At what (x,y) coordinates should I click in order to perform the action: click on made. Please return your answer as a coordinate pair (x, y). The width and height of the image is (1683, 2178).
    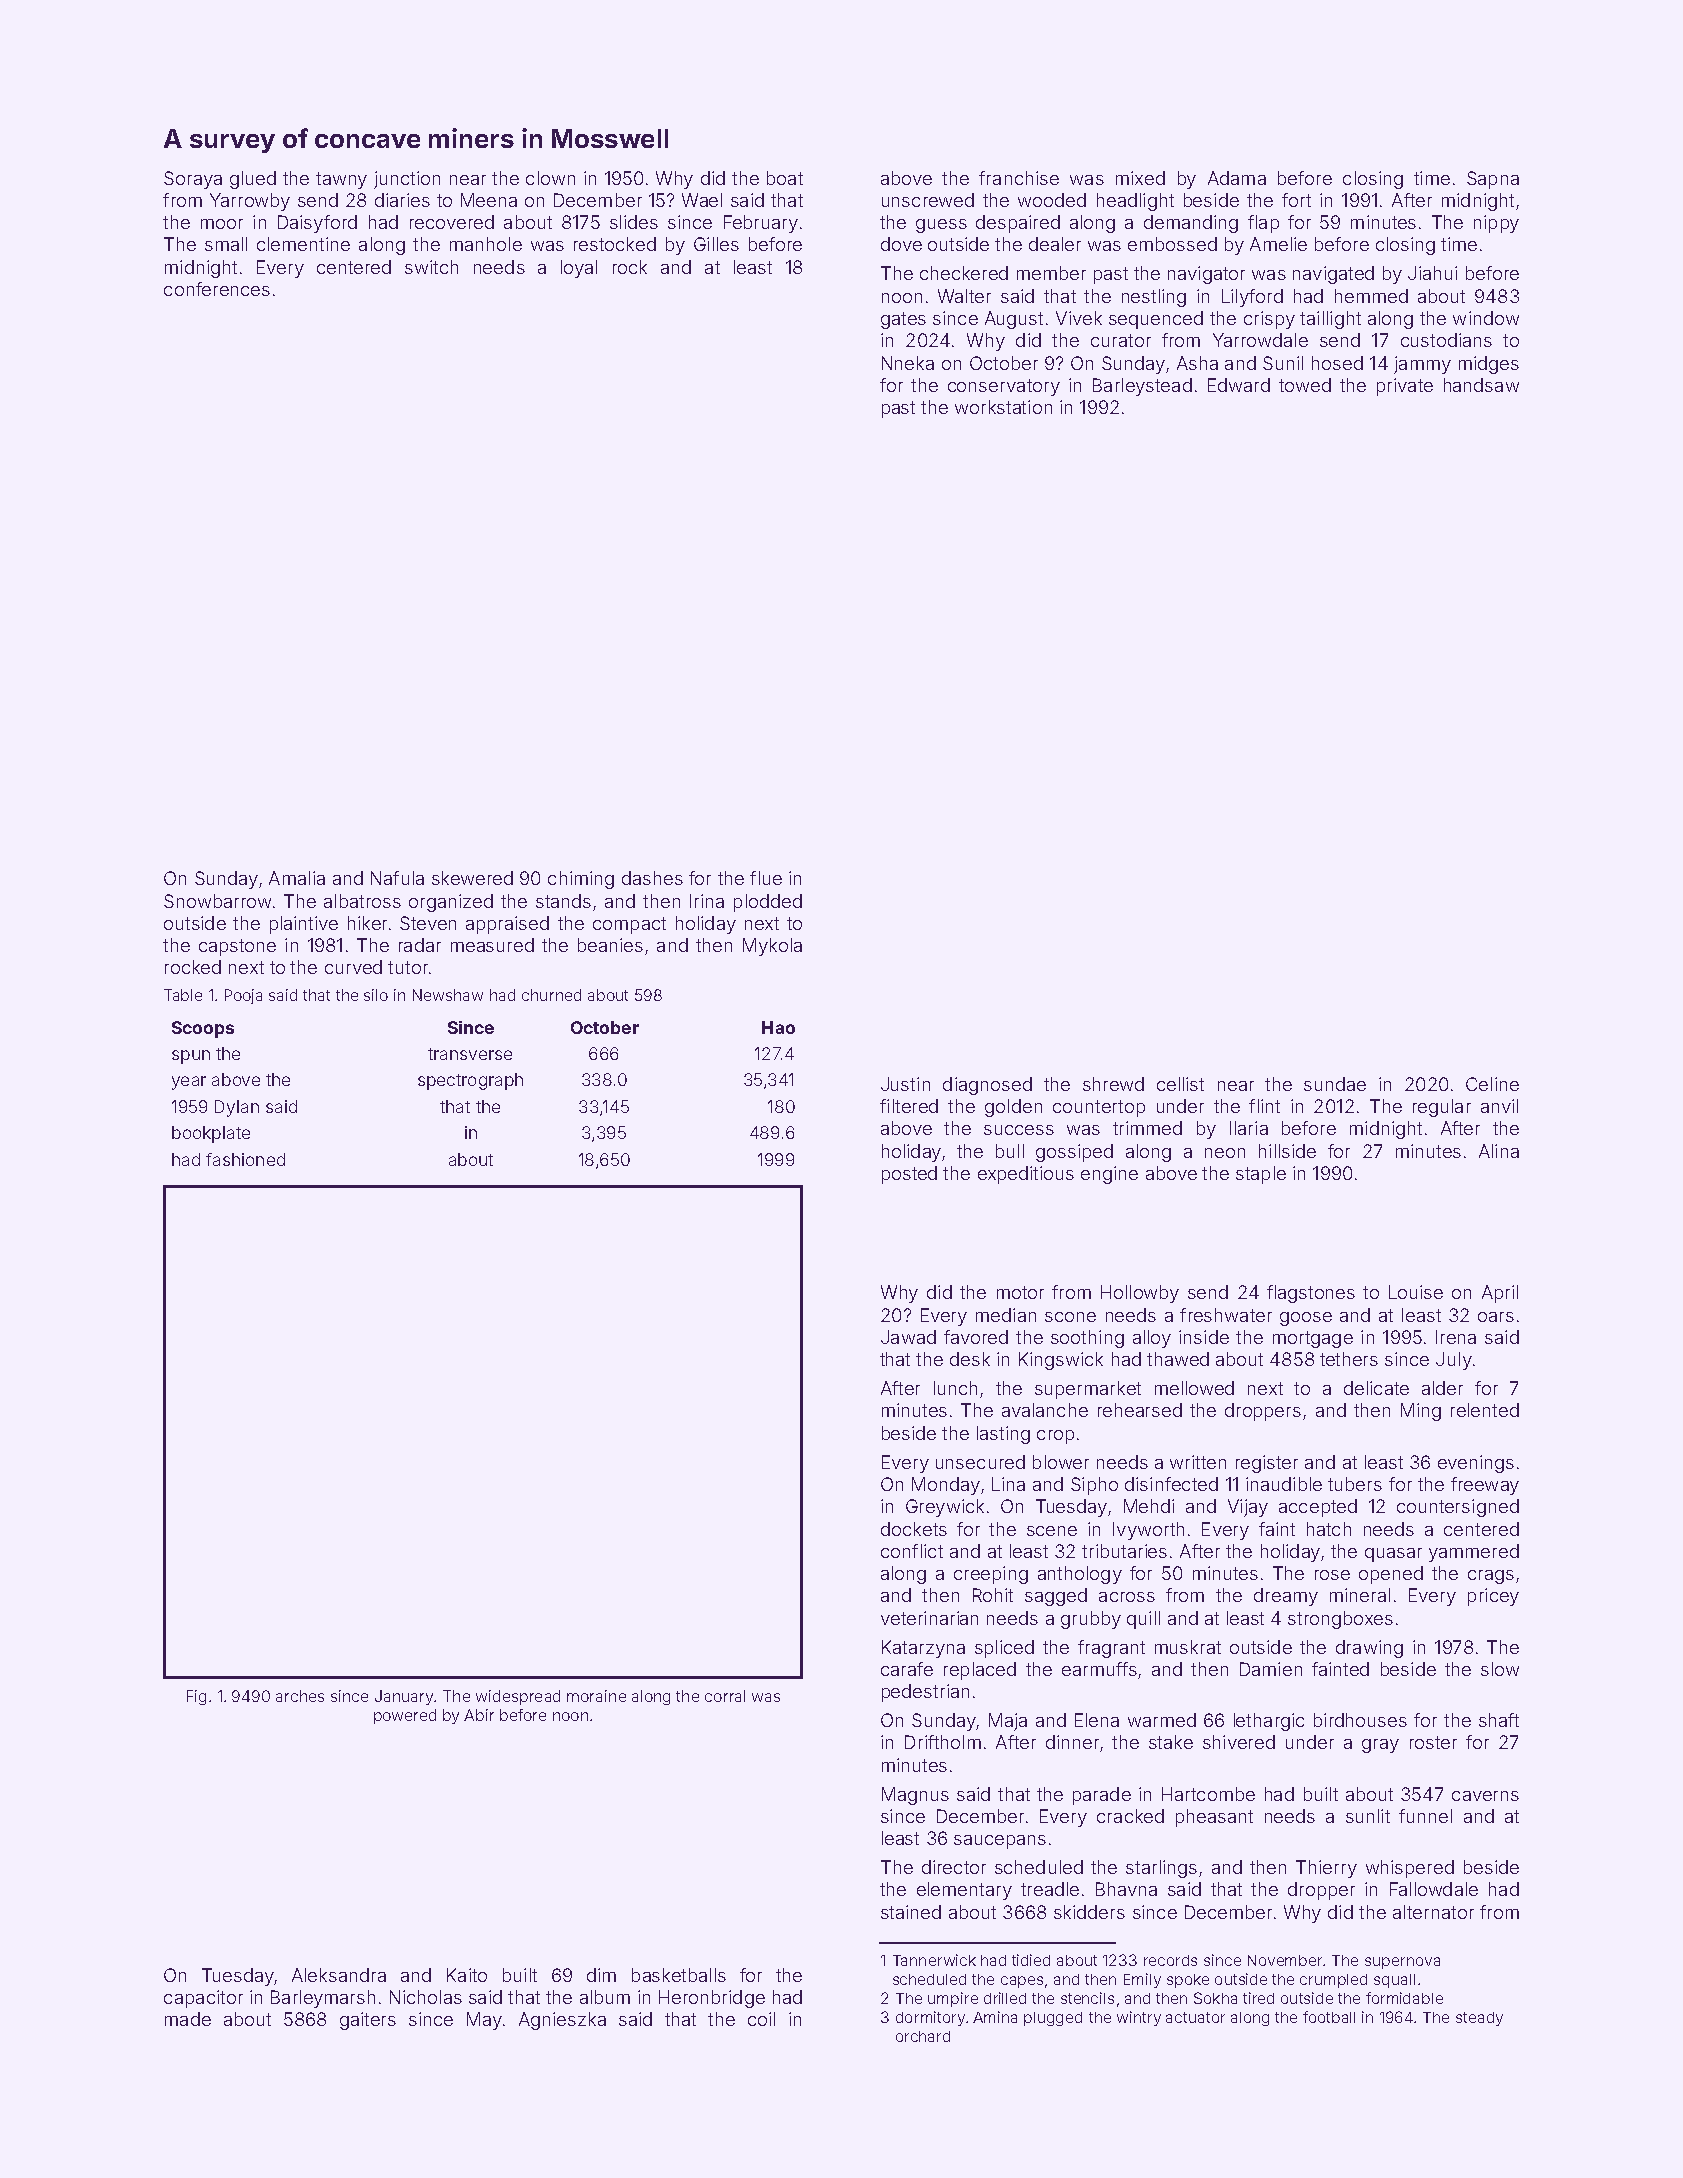
    Looking at the image, I should click on (188, 2019).
